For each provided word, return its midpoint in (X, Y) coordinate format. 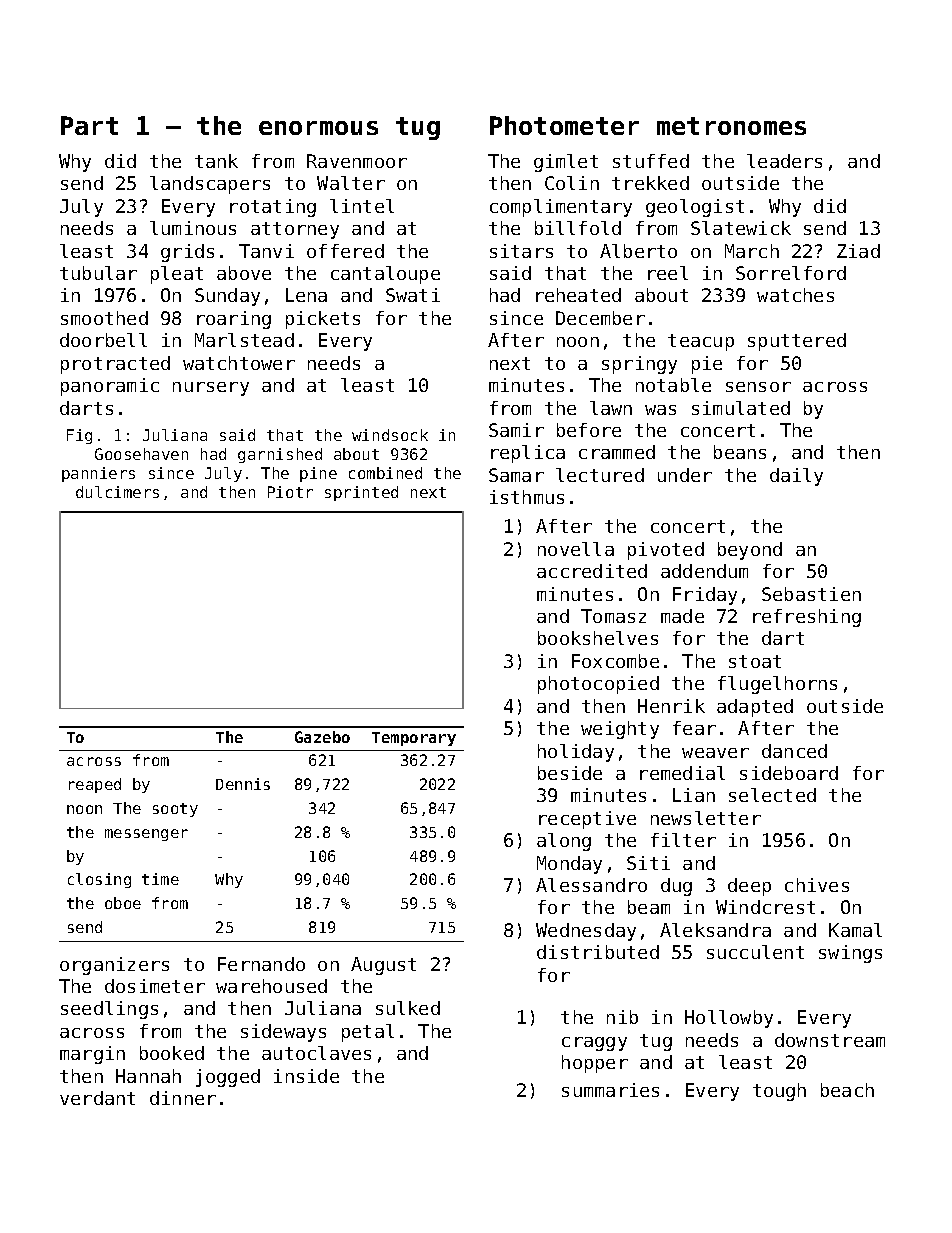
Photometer (564, 125)
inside (306, 1076)
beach (847, 1090)
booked (172, 1053)
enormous (318, 128)
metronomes (731, 126)
